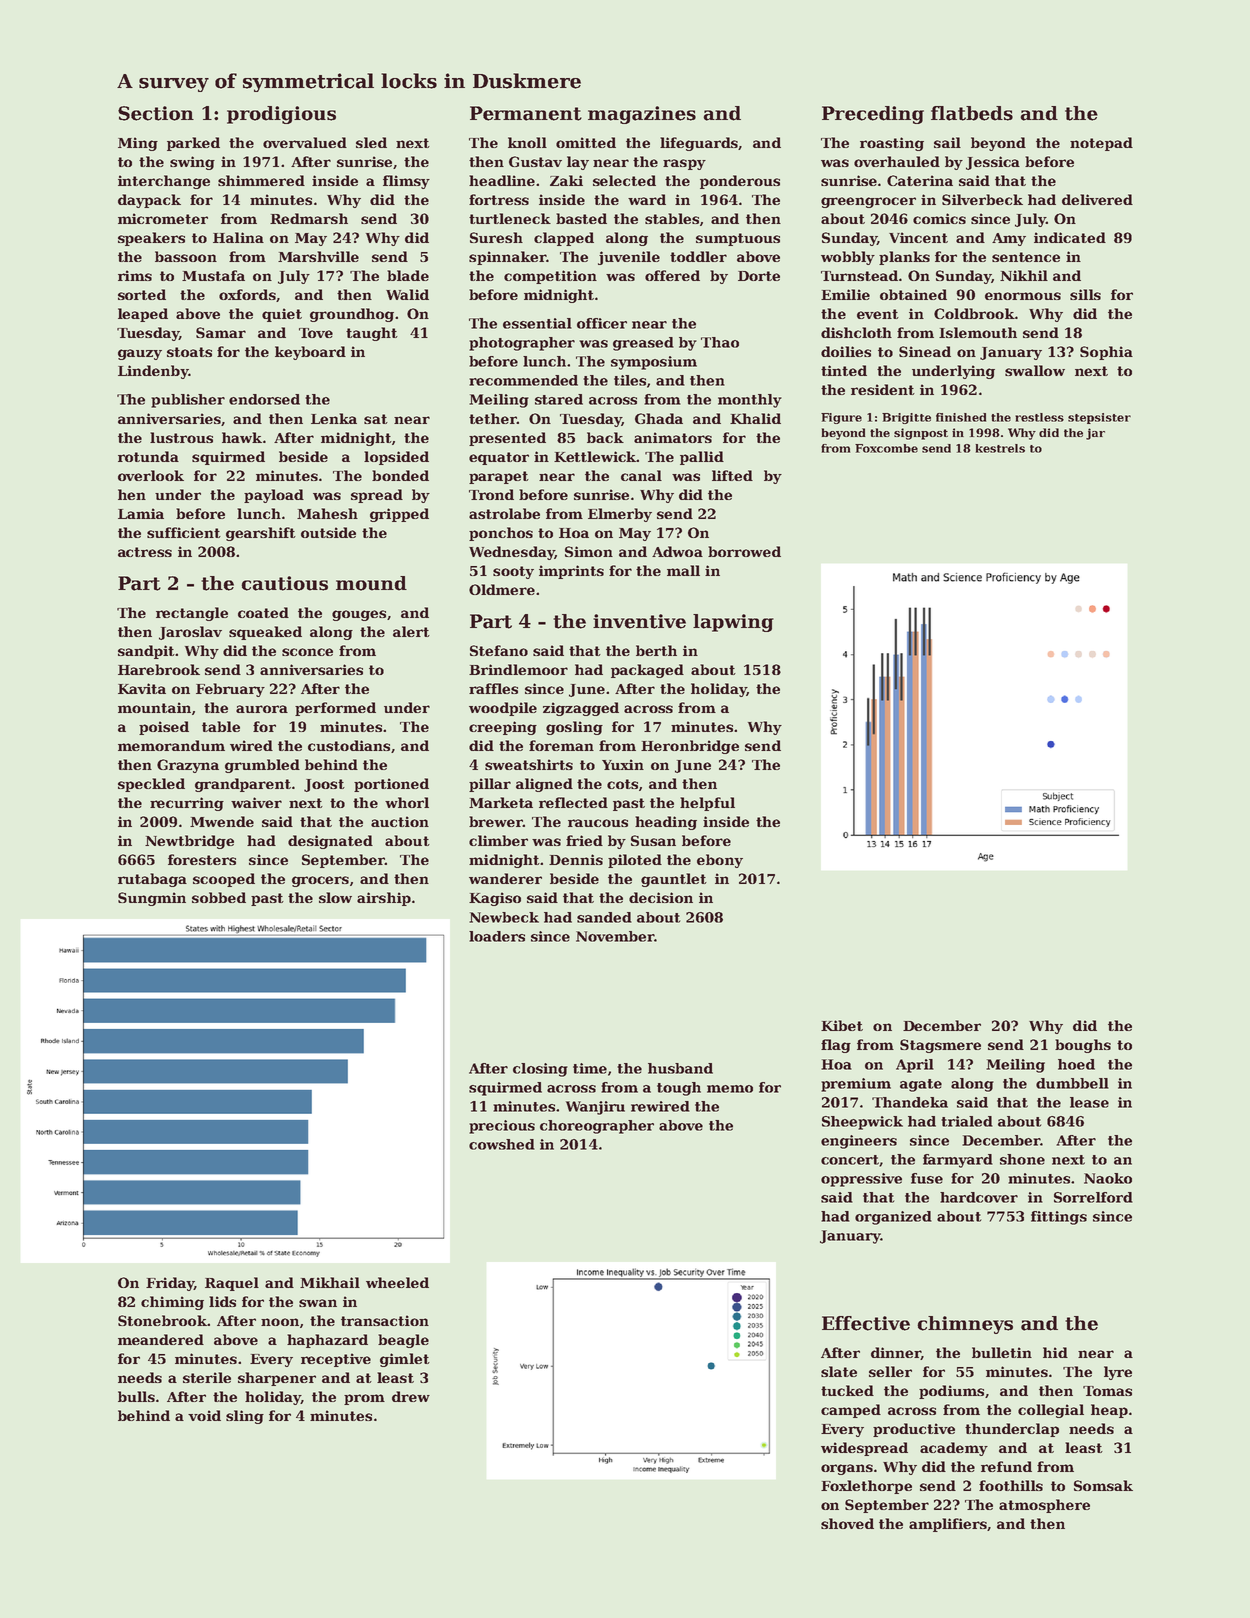  I want to click on Permanent, so click(526, 113).
